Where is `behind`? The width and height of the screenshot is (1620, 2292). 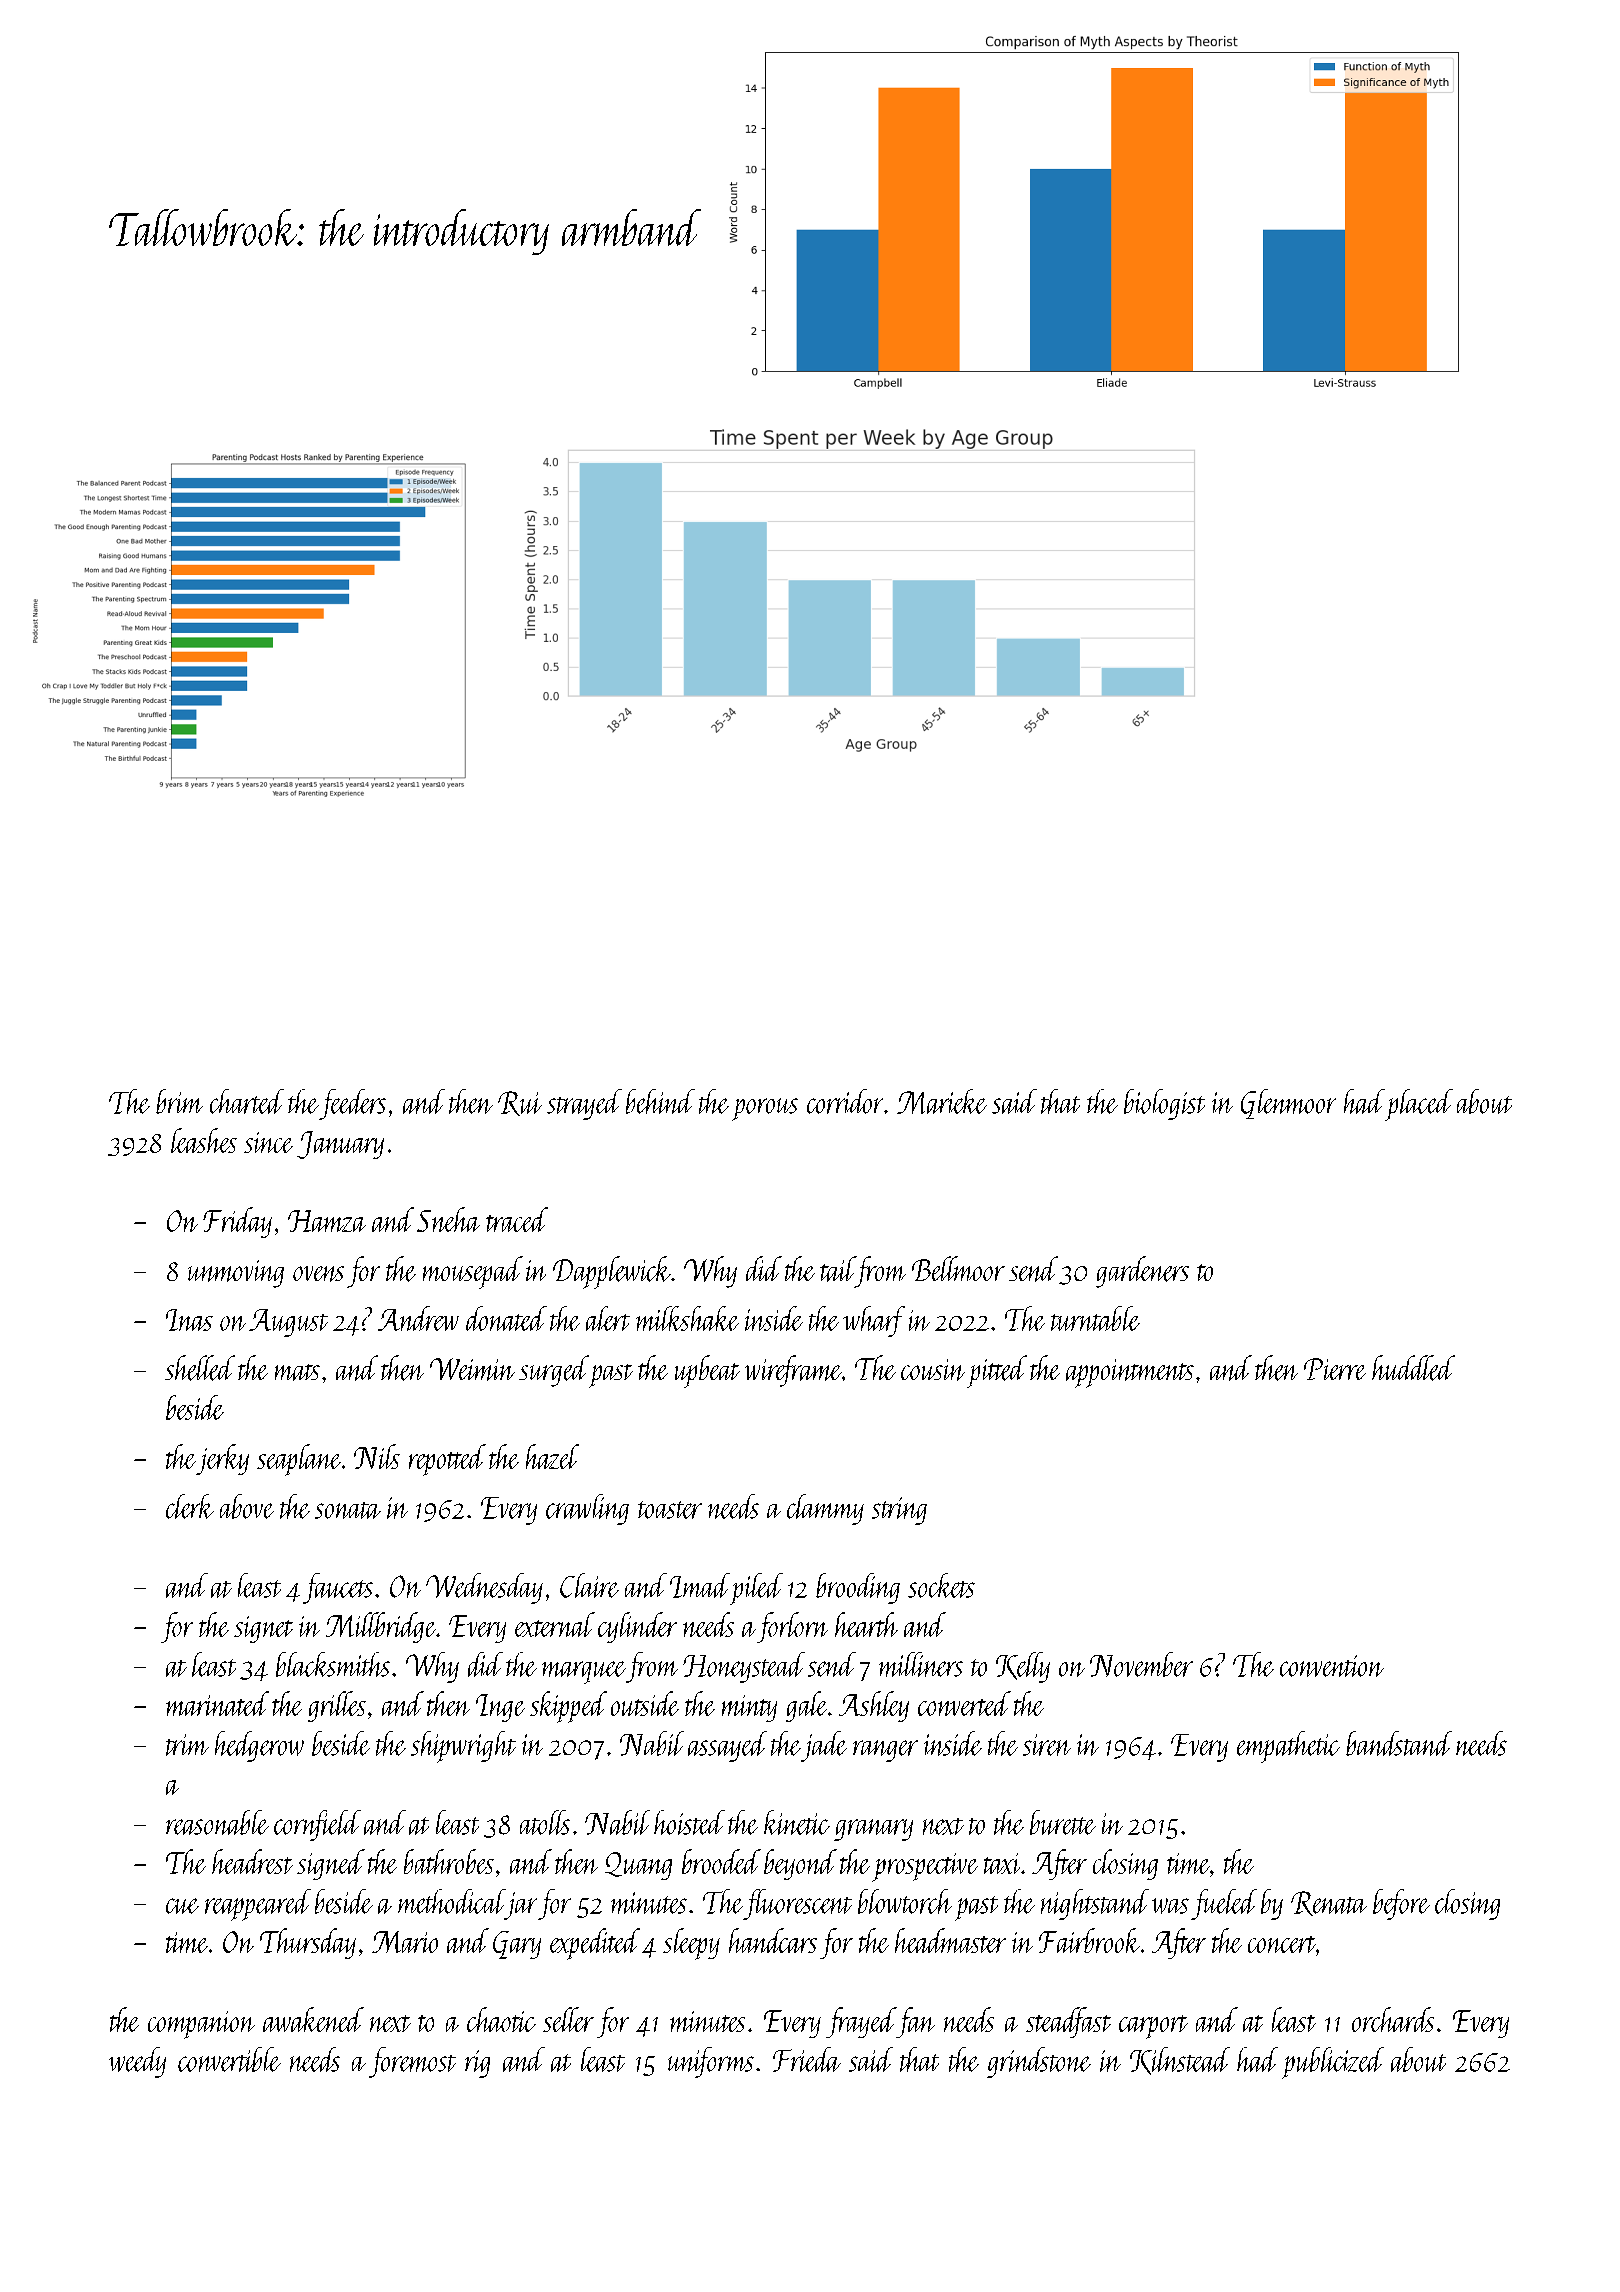 behind is located at coordinates (660, 1101).
